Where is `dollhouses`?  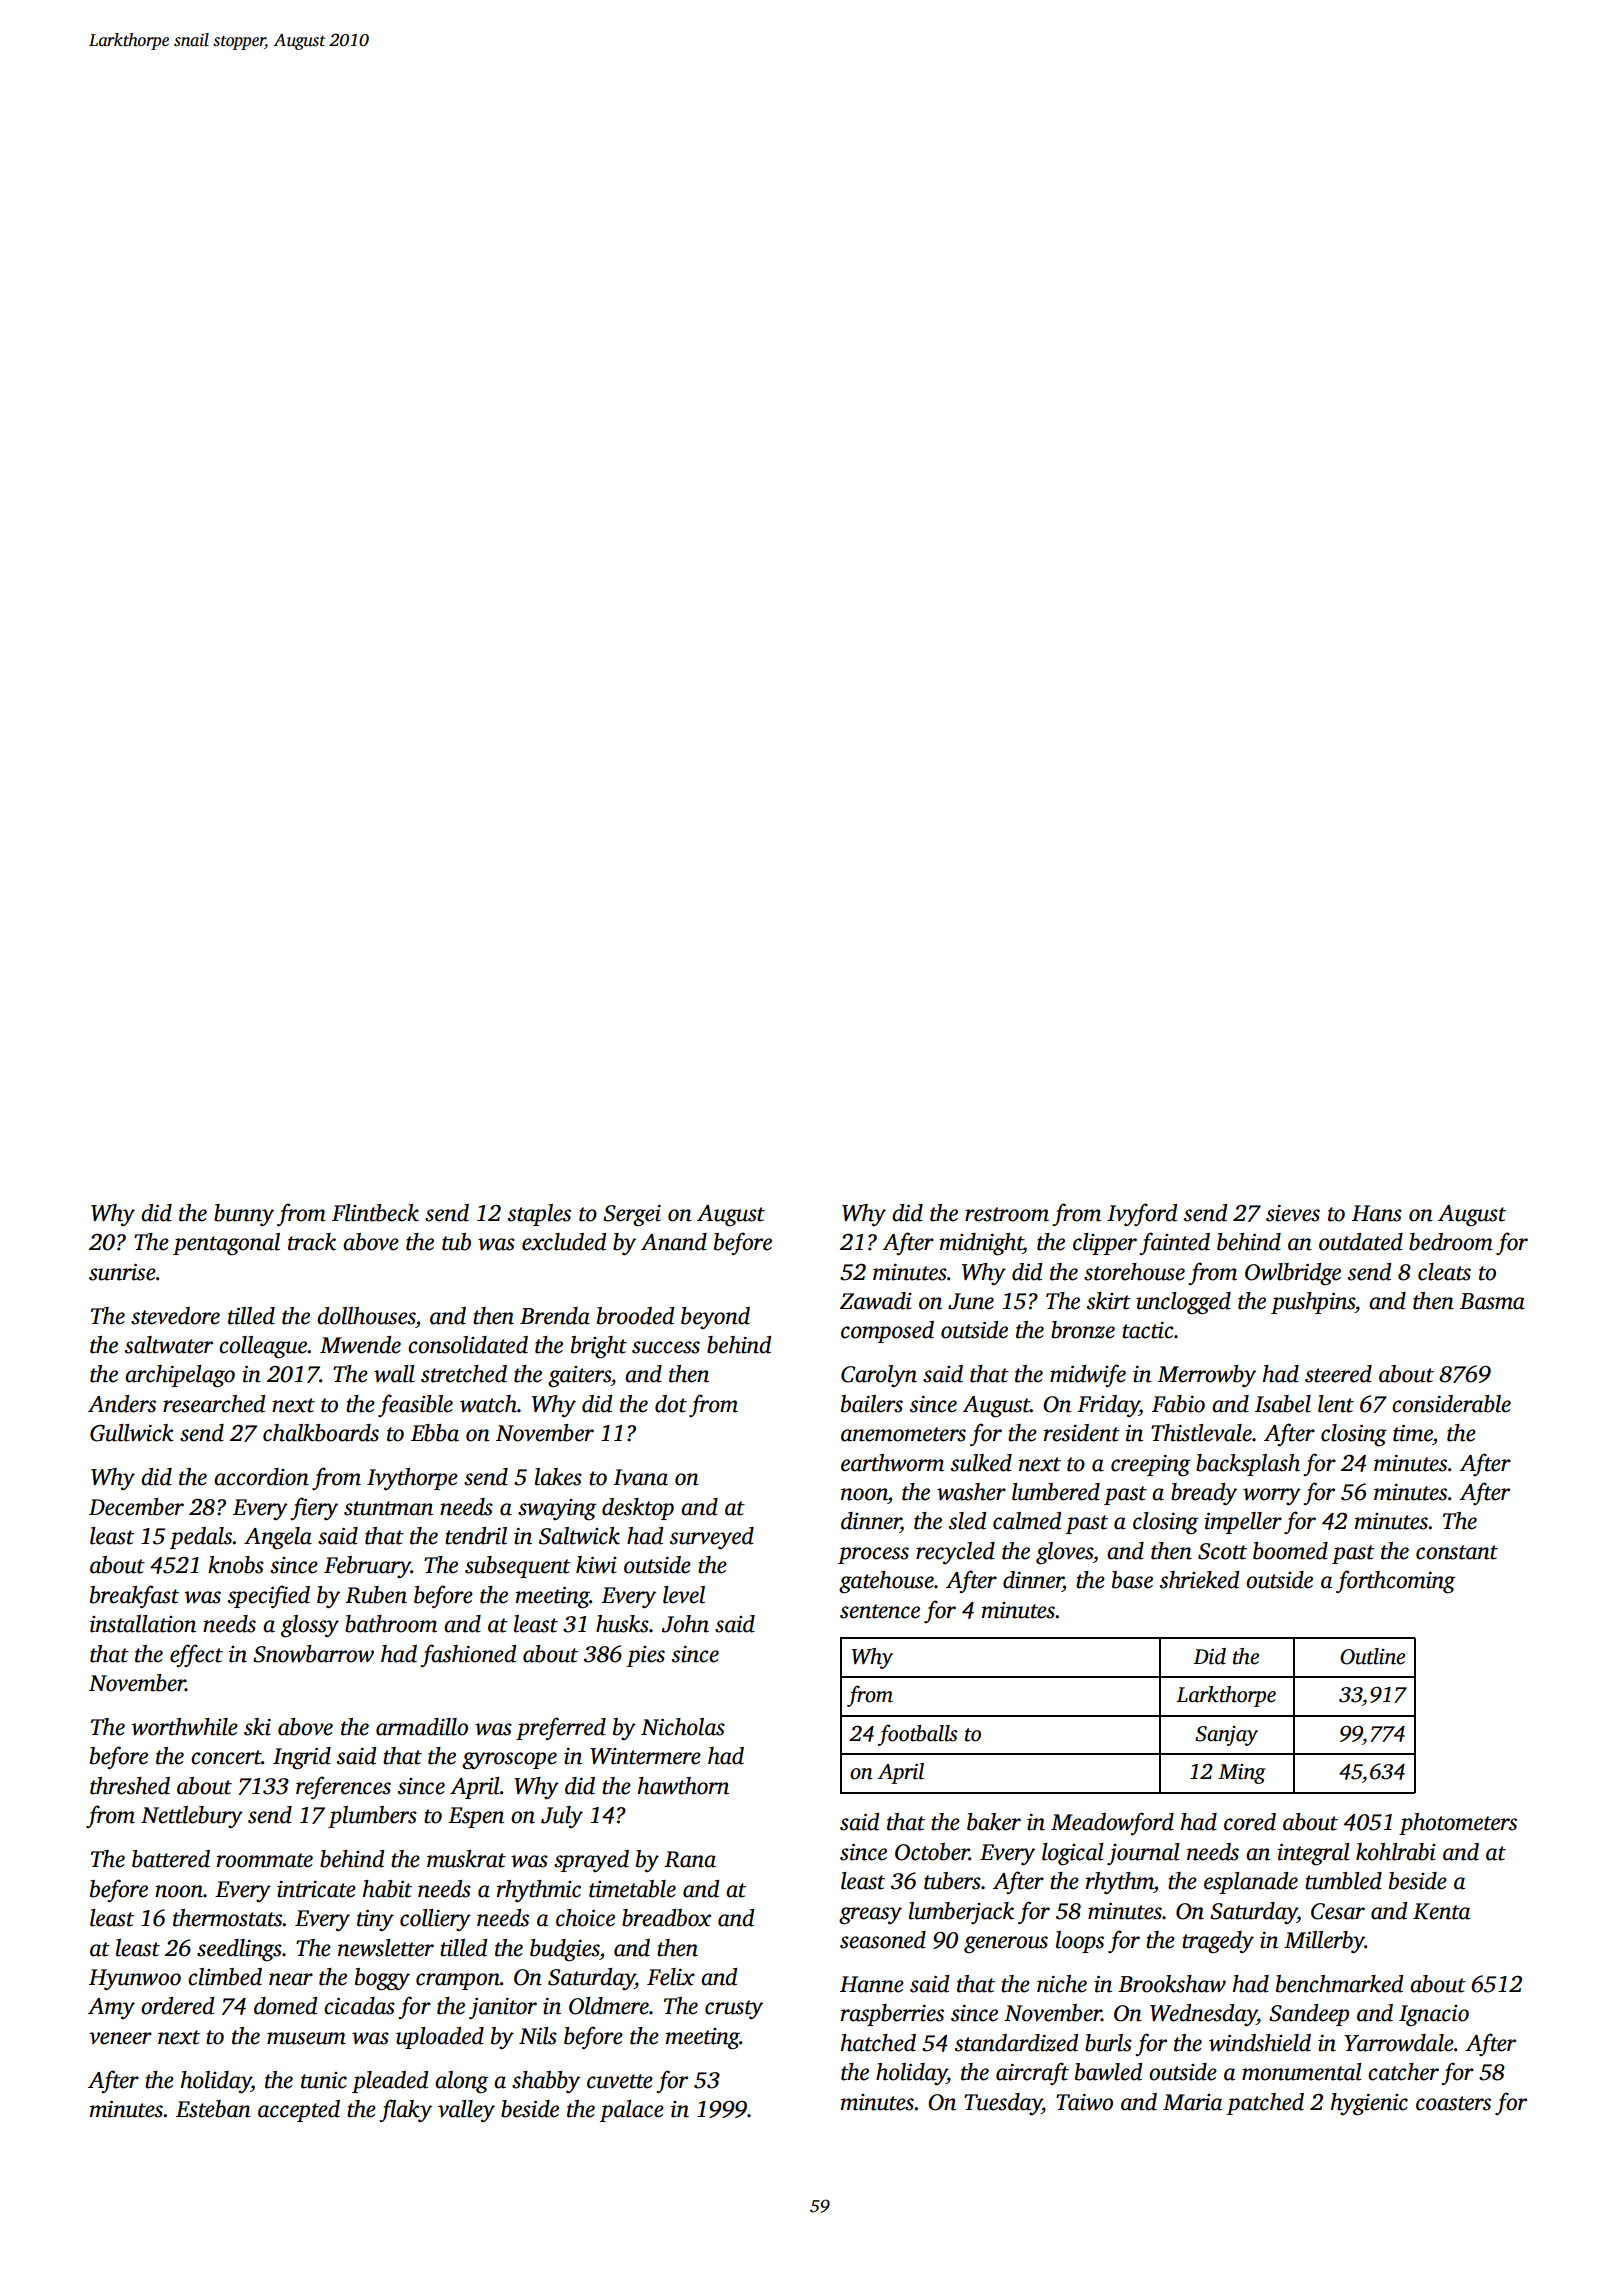
dollhouses is located at coordinates (366, 1316).
